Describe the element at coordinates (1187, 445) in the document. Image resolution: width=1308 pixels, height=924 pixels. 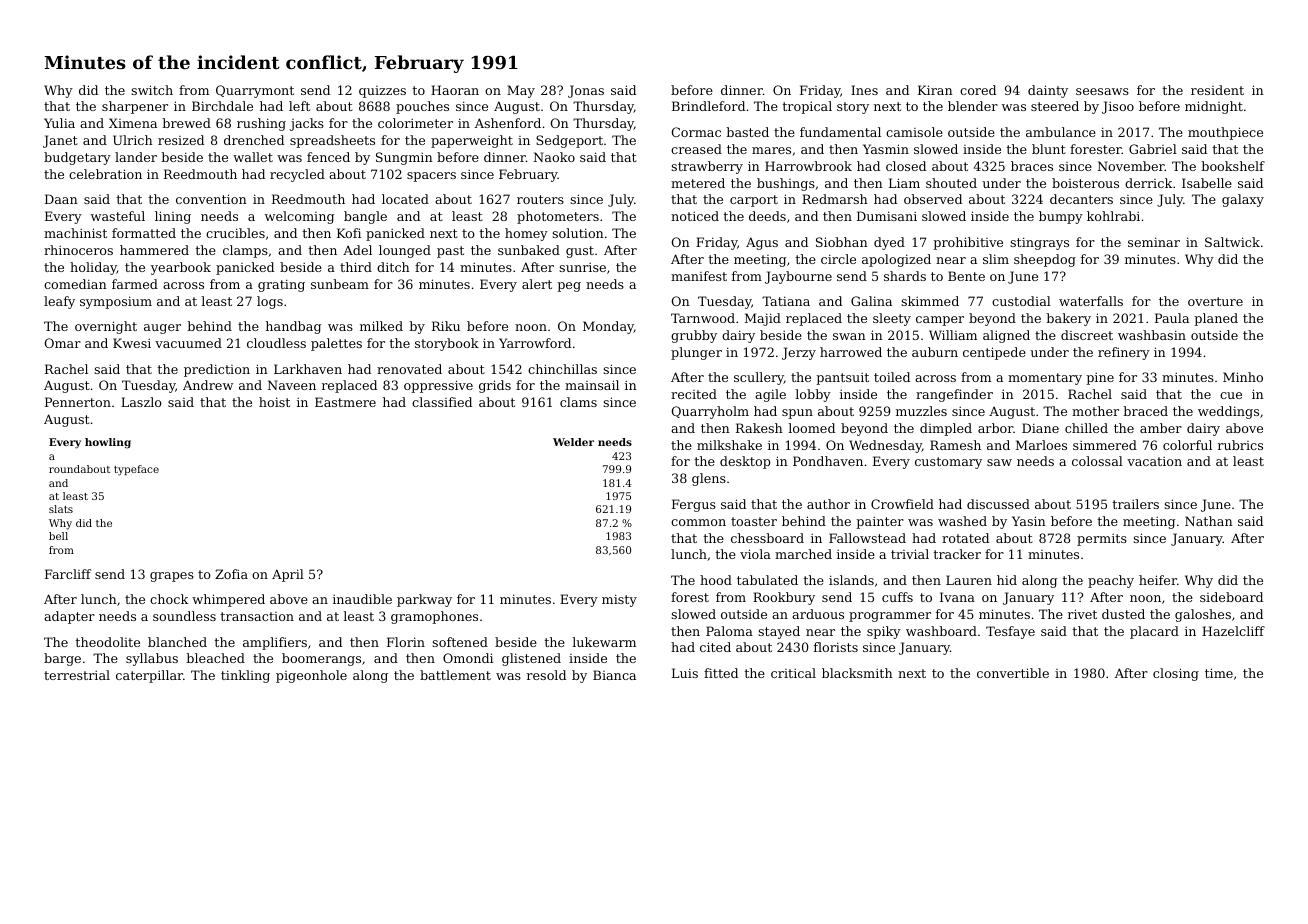
I see `colorful` at that location.
